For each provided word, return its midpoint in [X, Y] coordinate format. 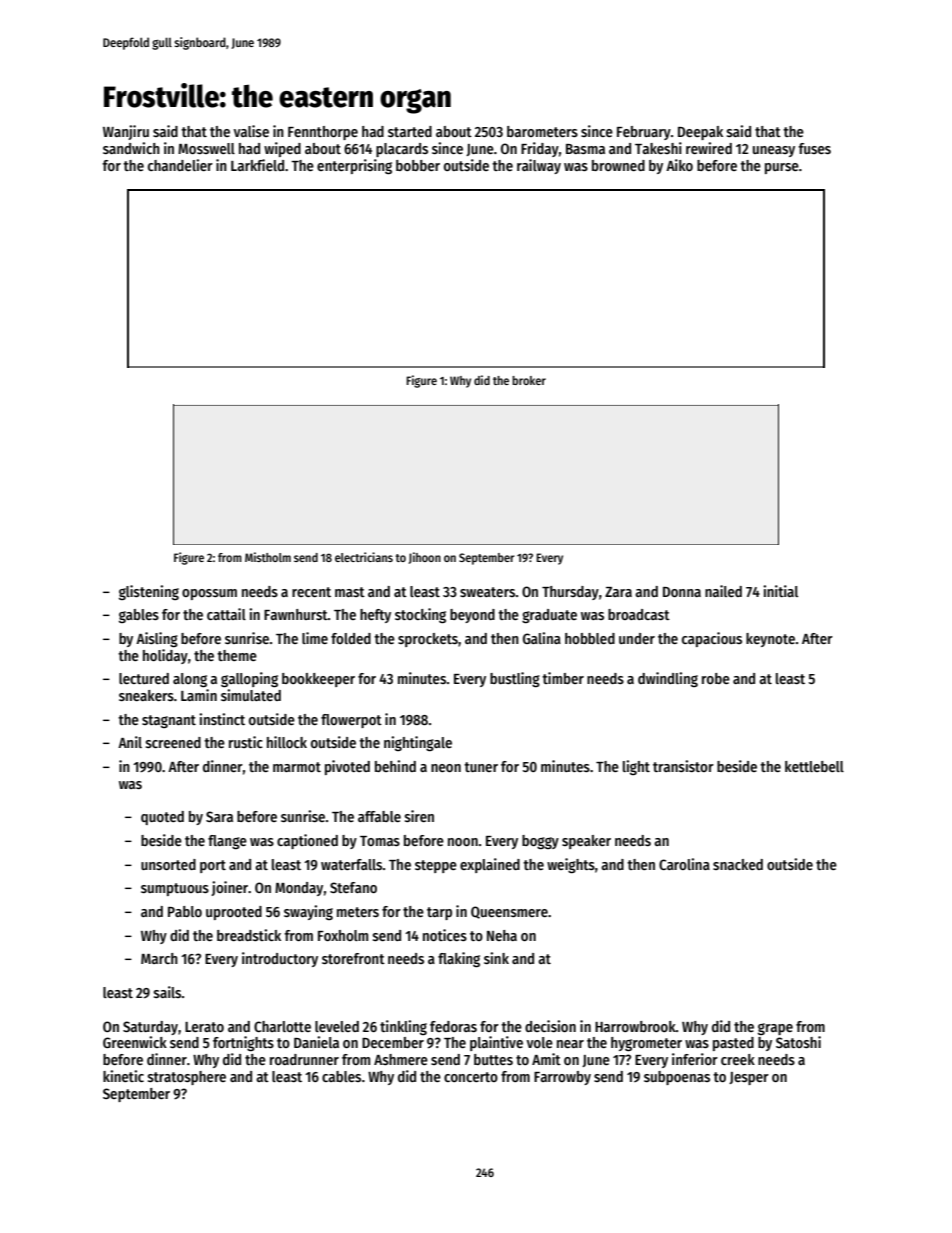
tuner [481, 767]
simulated [251, 695]
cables [341, 1076]
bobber [418, 165]
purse [782, 168]
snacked [738, 864]
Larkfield [257, 165]
